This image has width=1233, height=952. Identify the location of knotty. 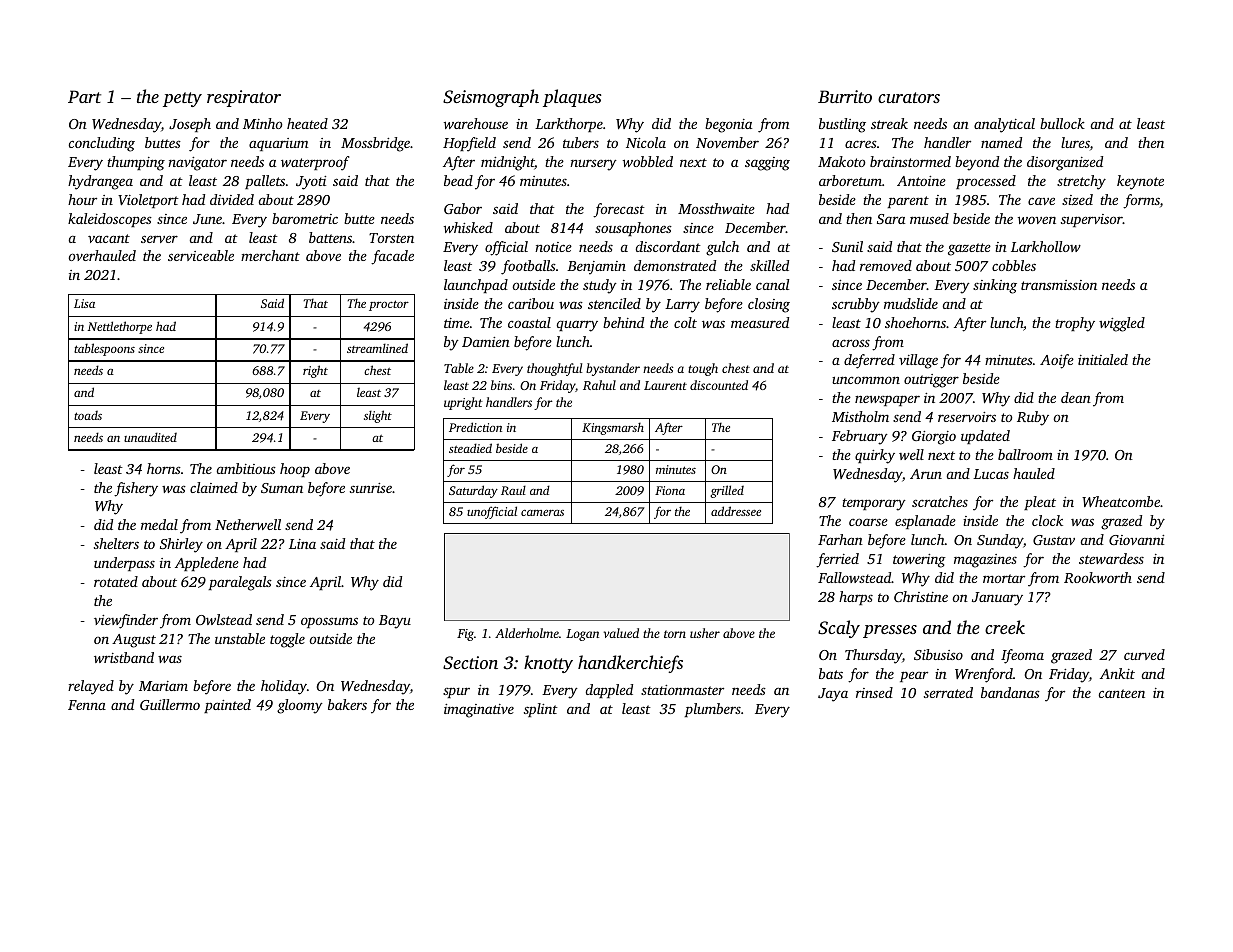
(548, 664).
